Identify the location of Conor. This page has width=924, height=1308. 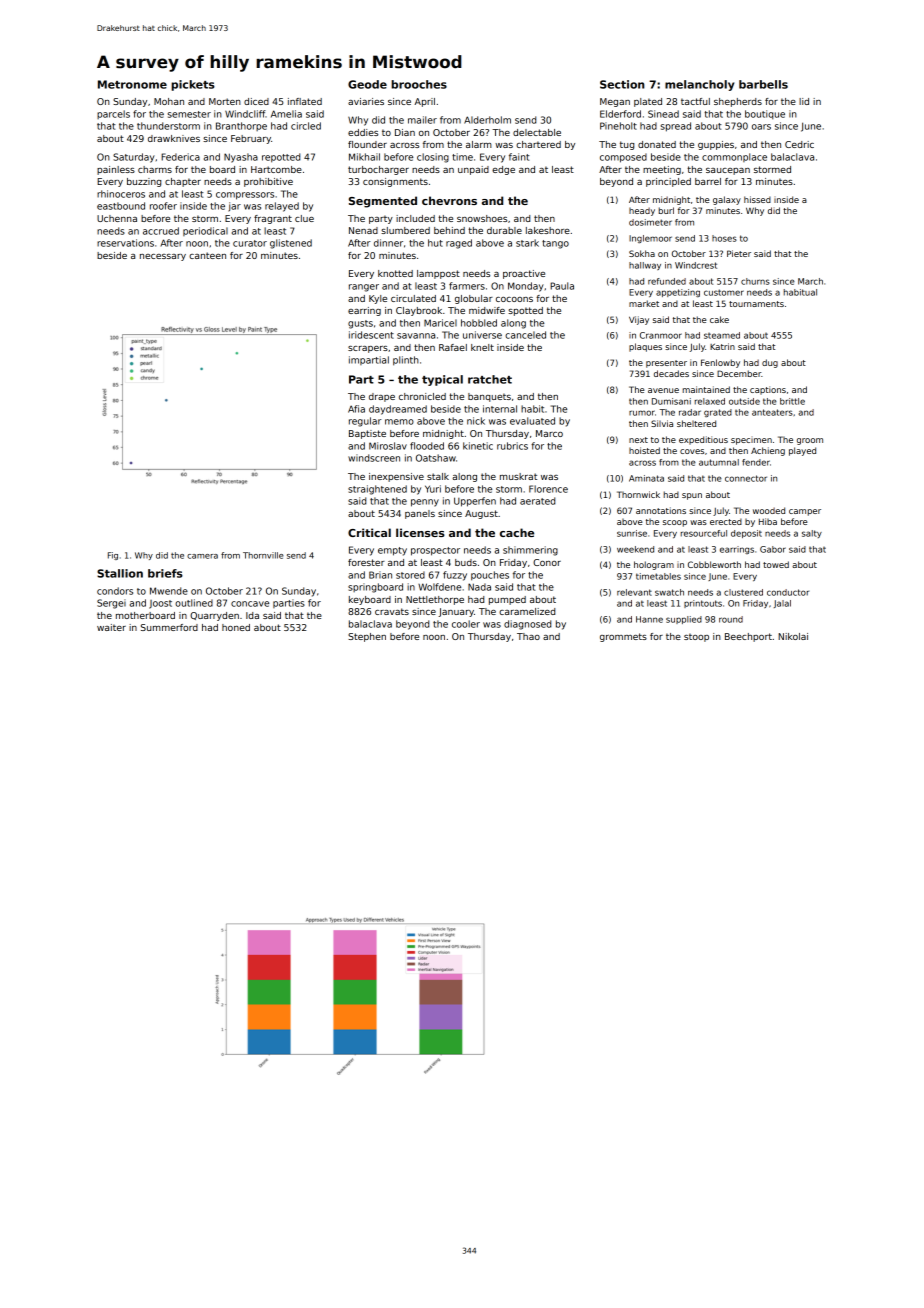
(547, 562).
